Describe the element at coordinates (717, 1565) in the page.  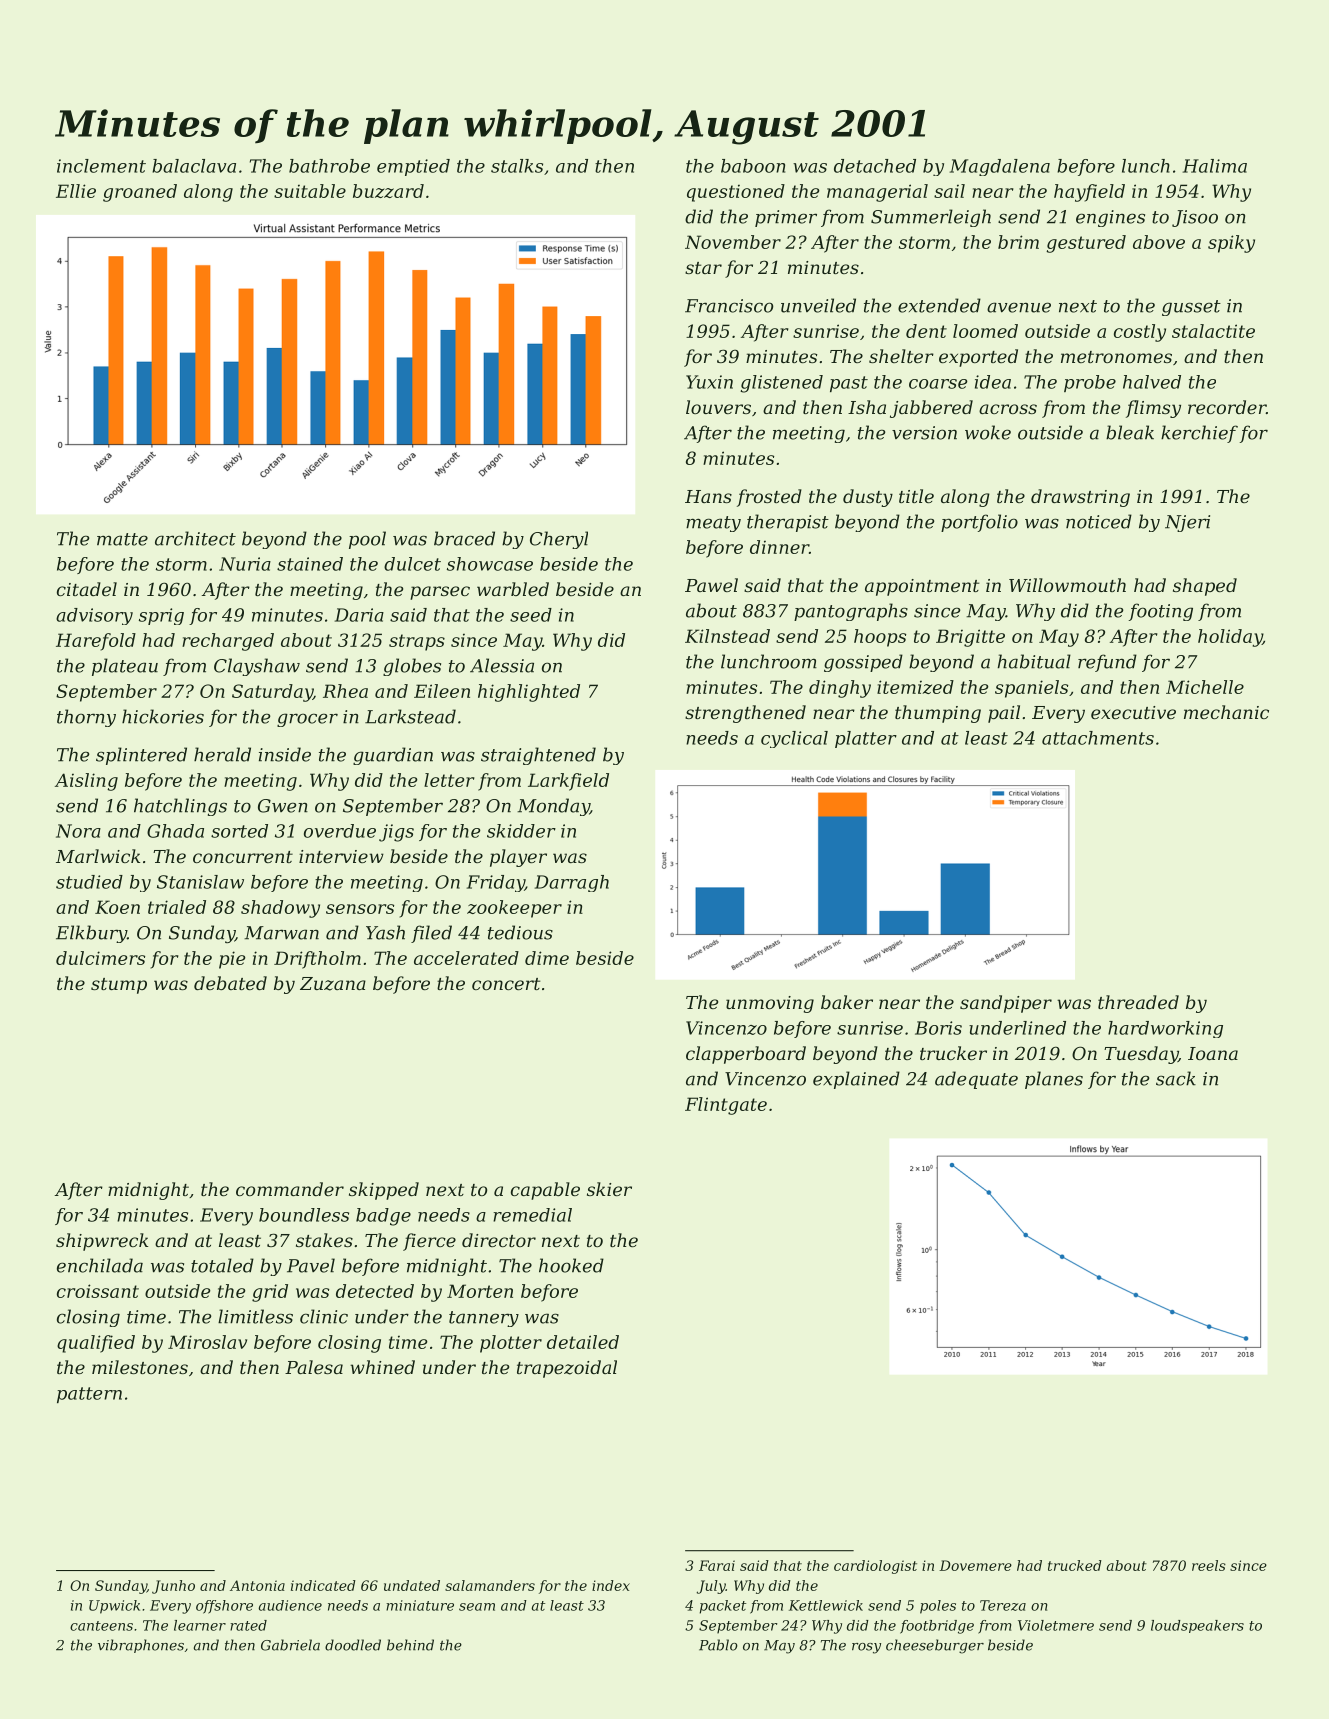
I see `Farai` at that location.
